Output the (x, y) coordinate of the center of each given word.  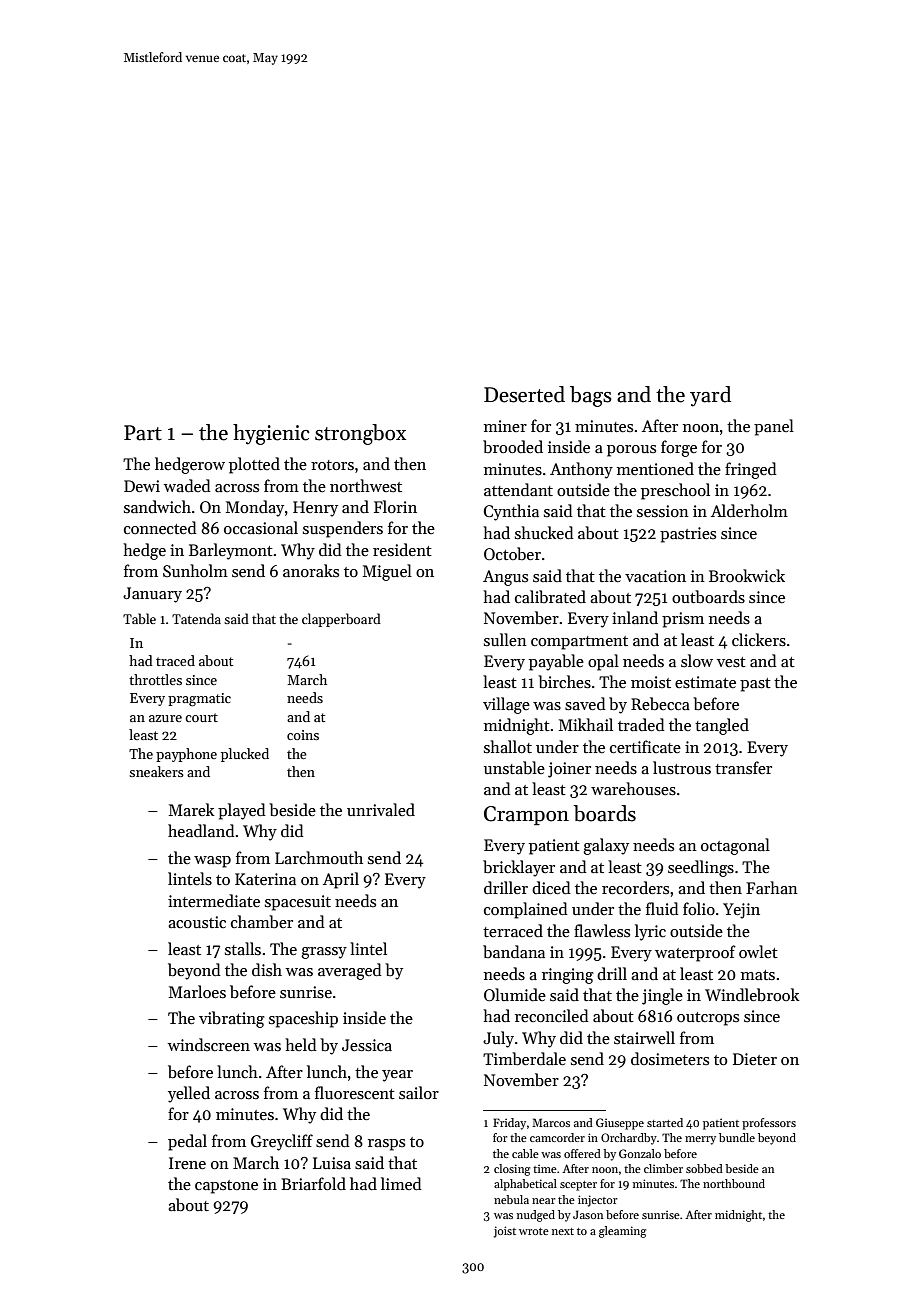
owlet (758, 951)
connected (160, 527)
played (242, 811)
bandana (514, 951)
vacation (655, 576)
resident (402, 549)
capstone (226, 1187)
